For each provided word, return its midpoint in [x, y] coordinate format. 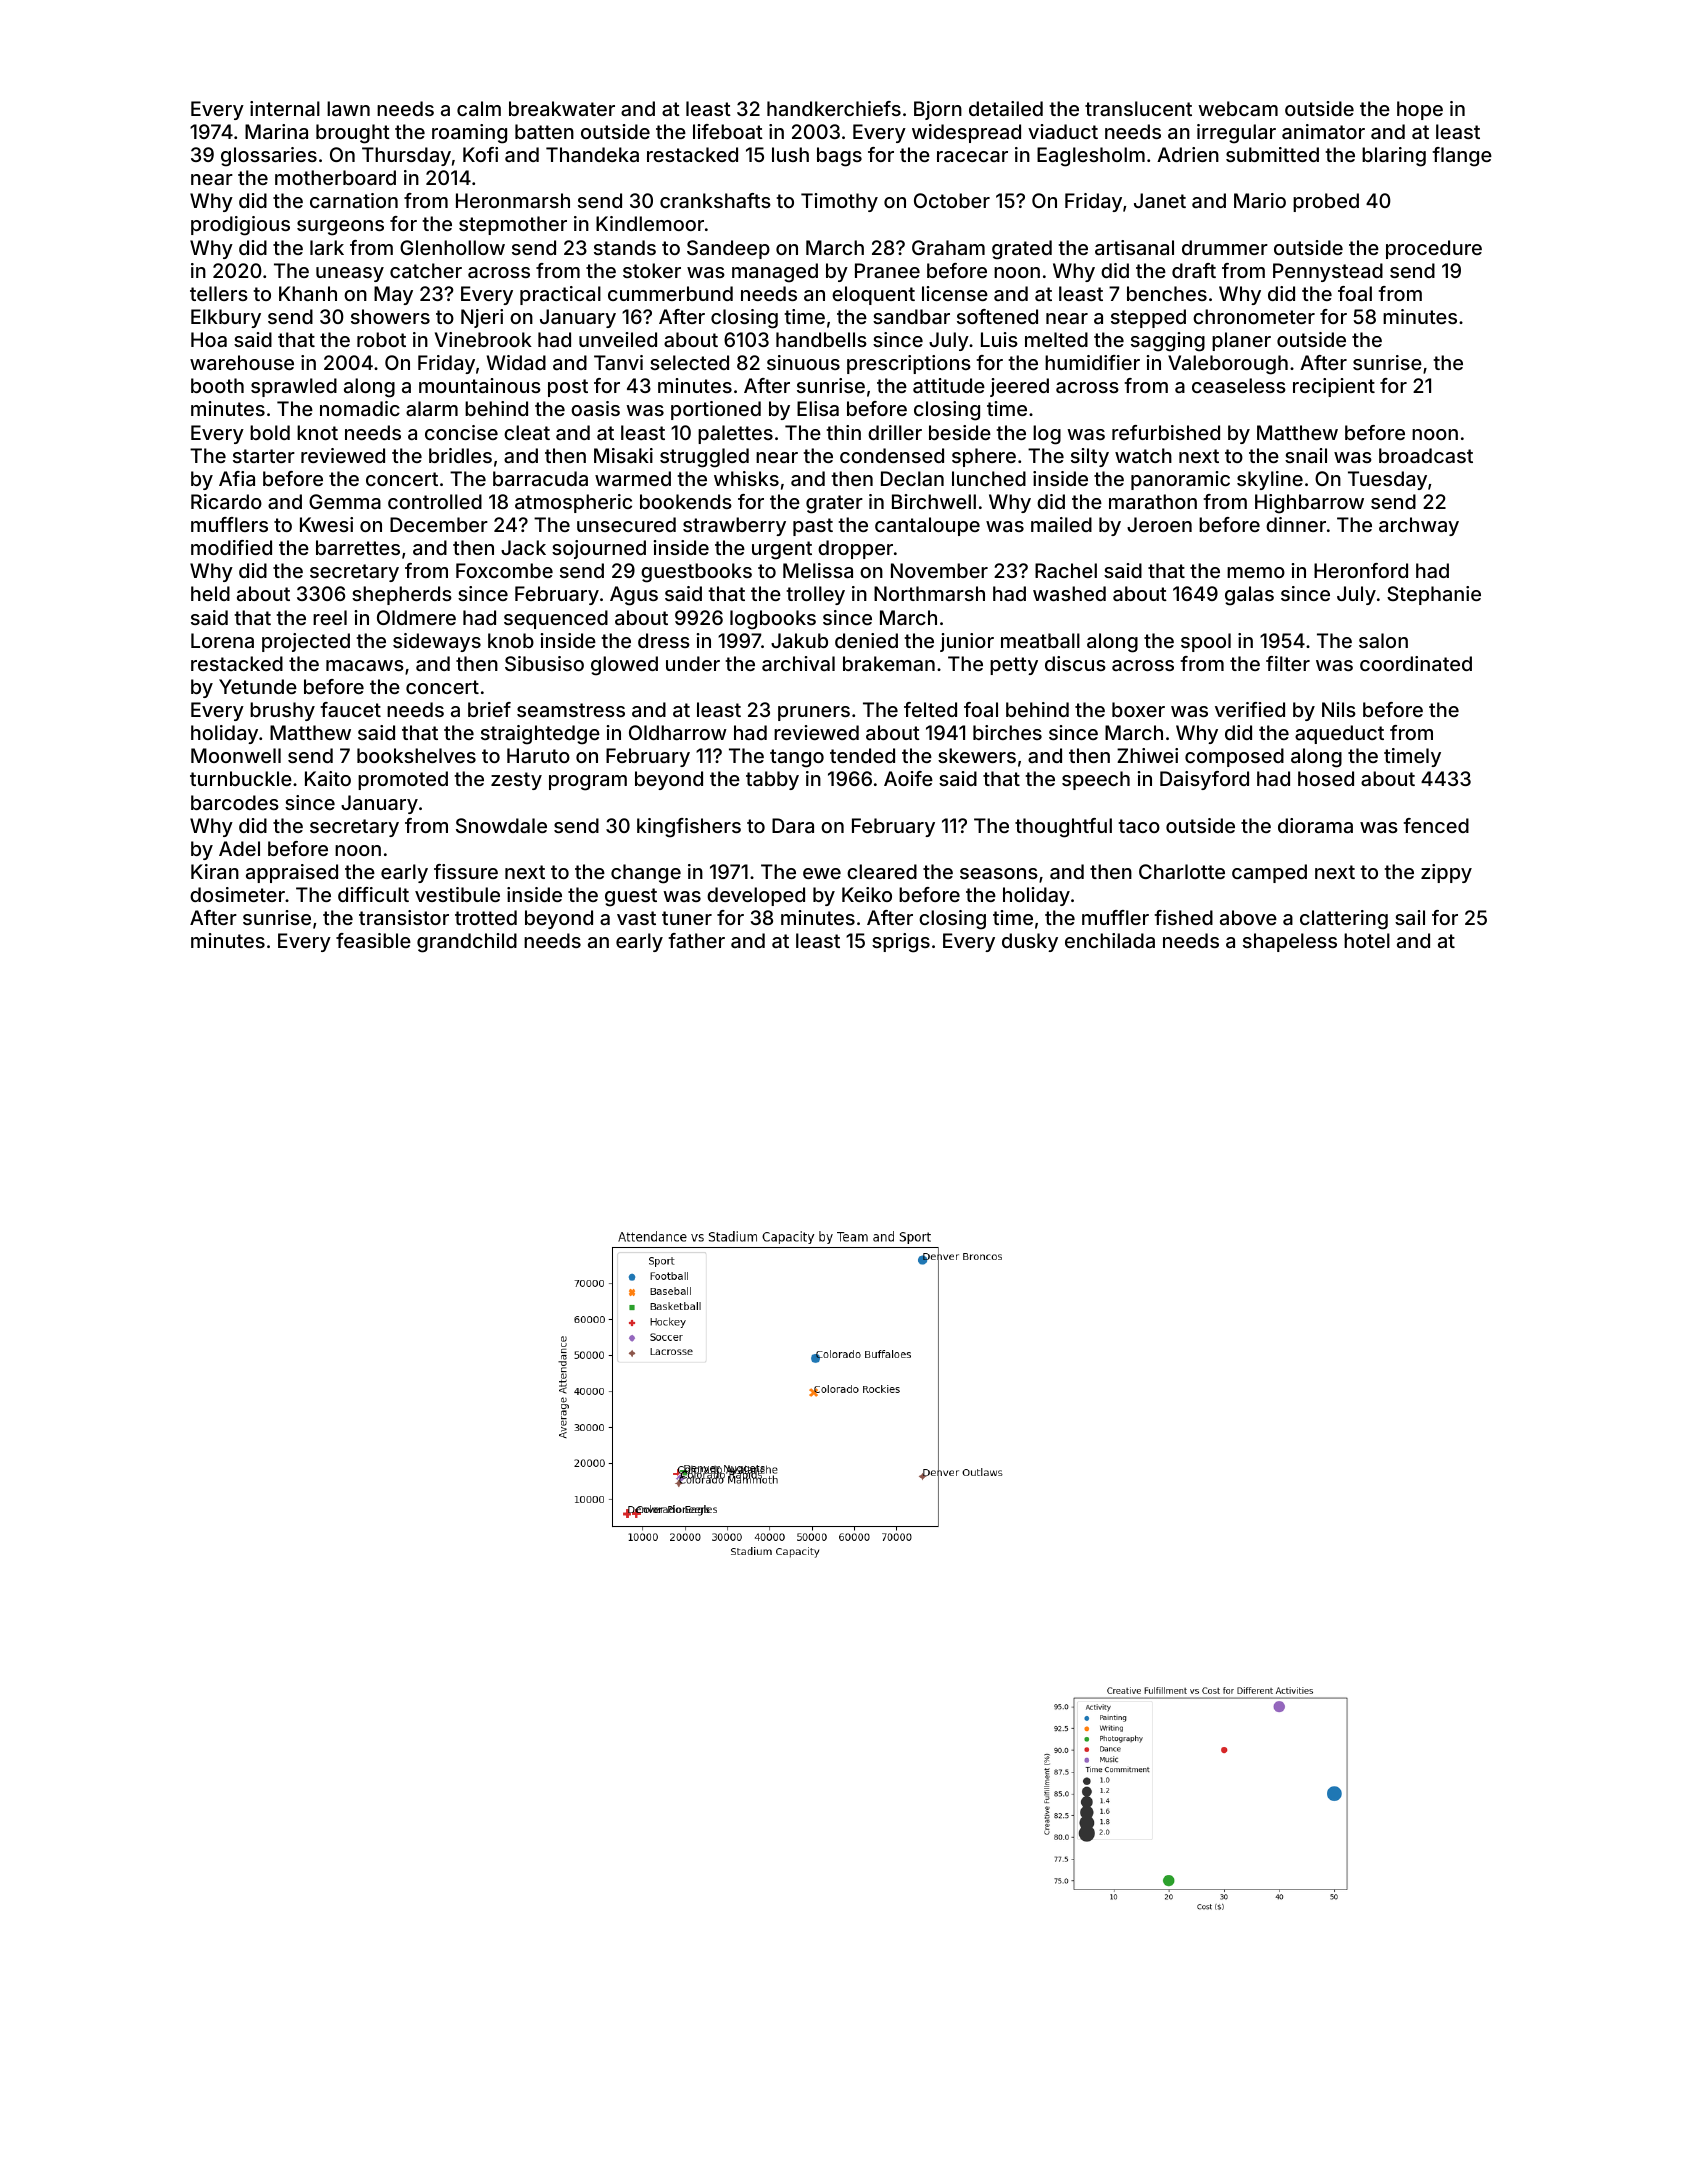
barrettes [358, 547]
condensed [892, 455]
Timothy [839, 202]
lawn [348, 108]
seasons [999, 873]
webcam [1238, 108]
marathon [1153, 501]
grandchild [467, 943]
